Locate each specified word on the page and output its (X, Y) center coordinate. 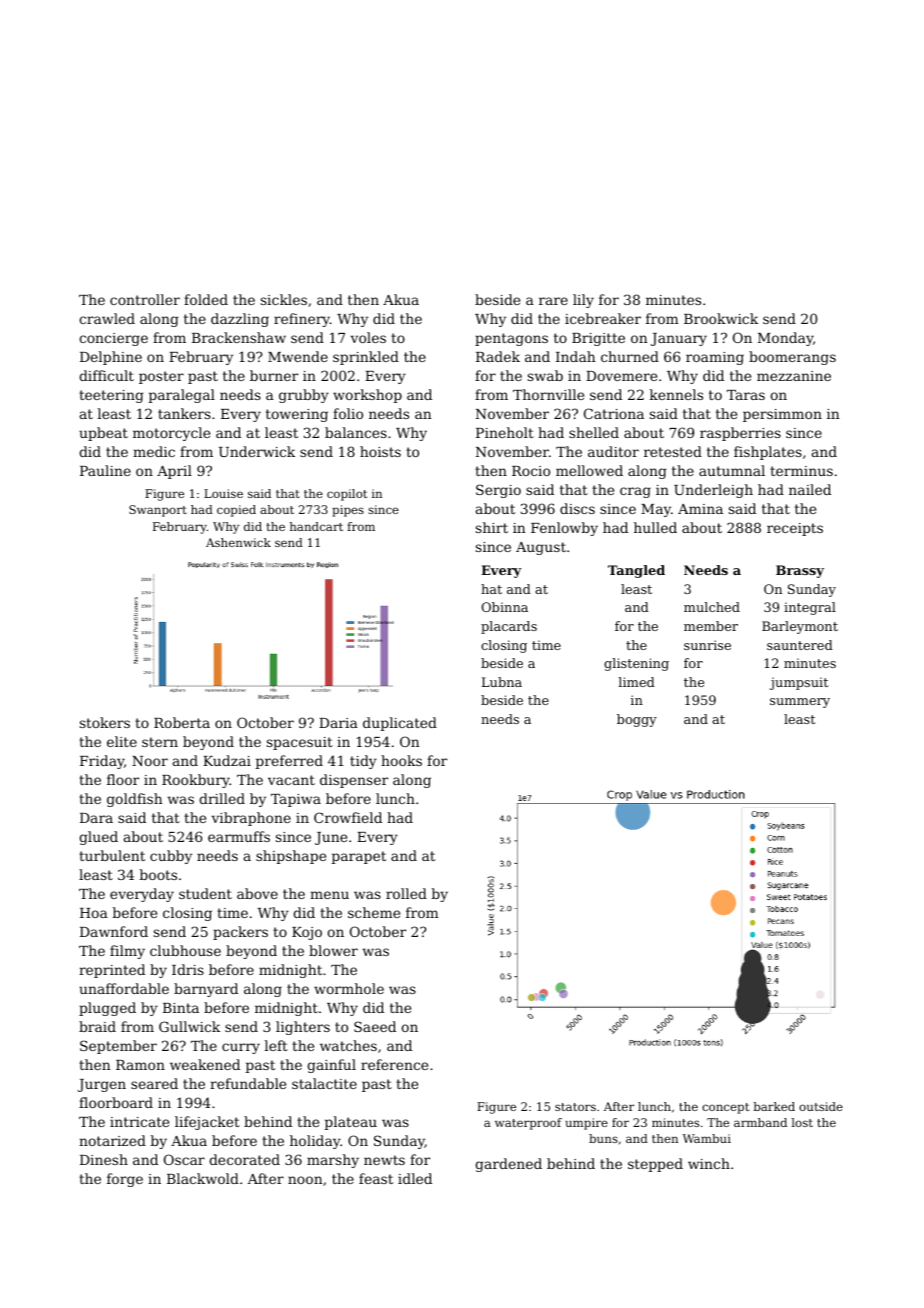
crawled (107, 318)
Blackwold (203, 1178)
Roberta (182, 722)
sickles (284, 299)
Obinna (505, 607)
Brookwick (721, 318)
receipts (795, 529)
